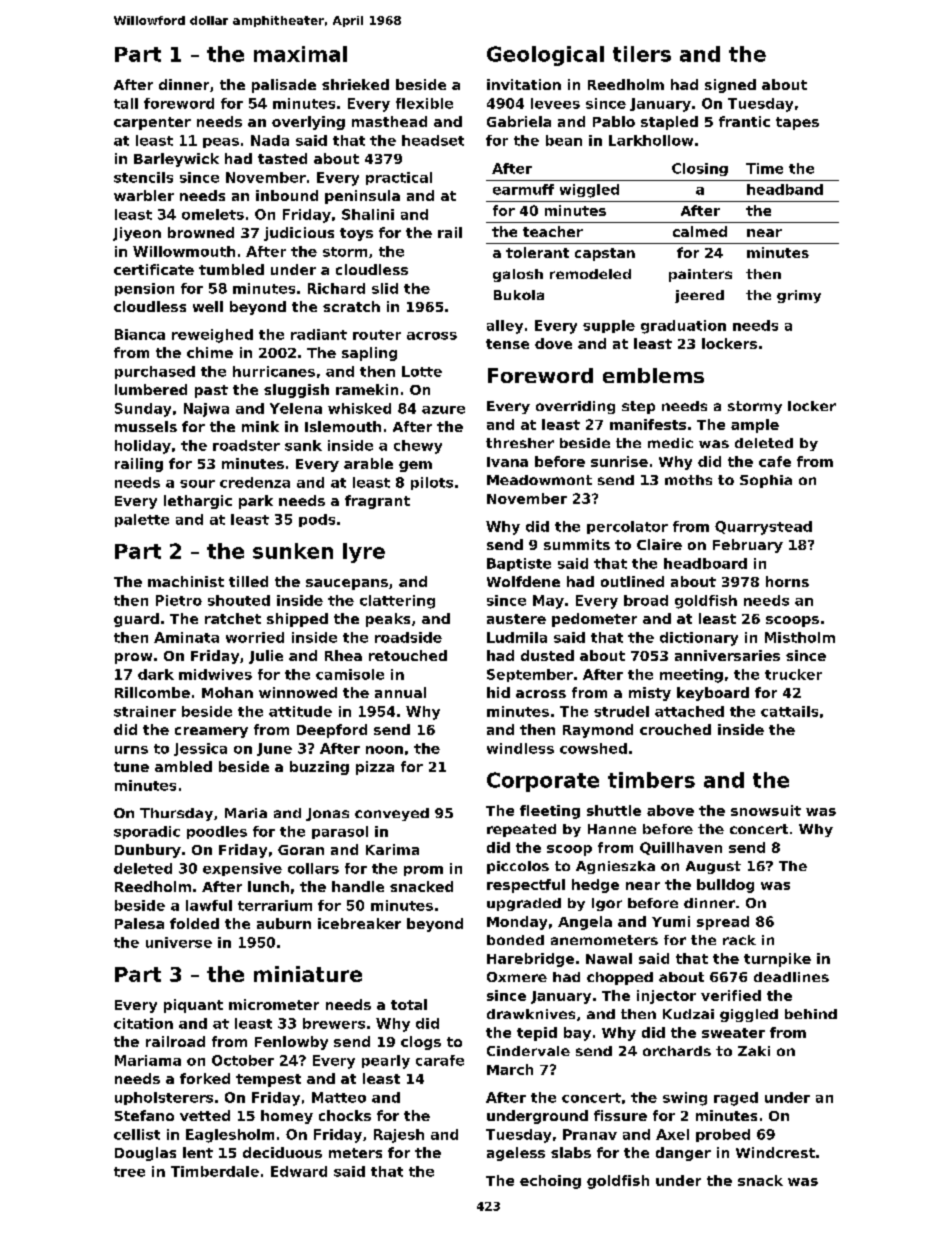 This page has width=952, height=1233. What do you see at coordinates (799, 296) in the page?
I see `grimy` at bounding box center [799, 296].
